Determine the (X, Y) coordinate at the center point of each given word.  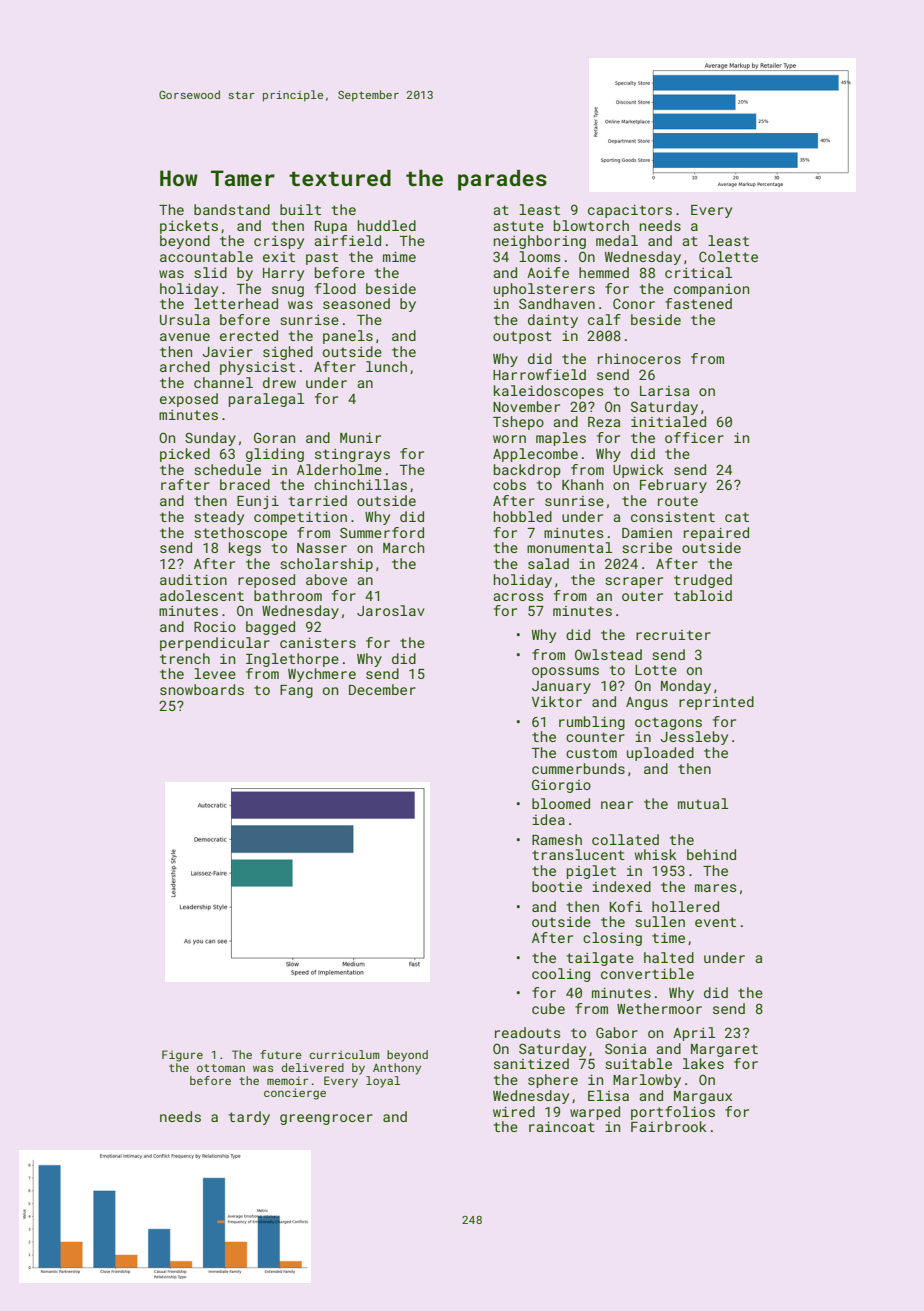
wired (514, 1111)
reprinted (716, 703)
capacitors (630, 211)
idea (548, 819)
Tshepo (518, 423)
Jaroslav (391, 610)
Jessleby (694, 738)
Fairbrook (669, 1126)
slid (210, 272)
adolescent (202, 595)
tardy (249, 1118)
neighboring (540, 242)
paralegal (266, 400)
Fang (296, 691)
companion (711, 290)
